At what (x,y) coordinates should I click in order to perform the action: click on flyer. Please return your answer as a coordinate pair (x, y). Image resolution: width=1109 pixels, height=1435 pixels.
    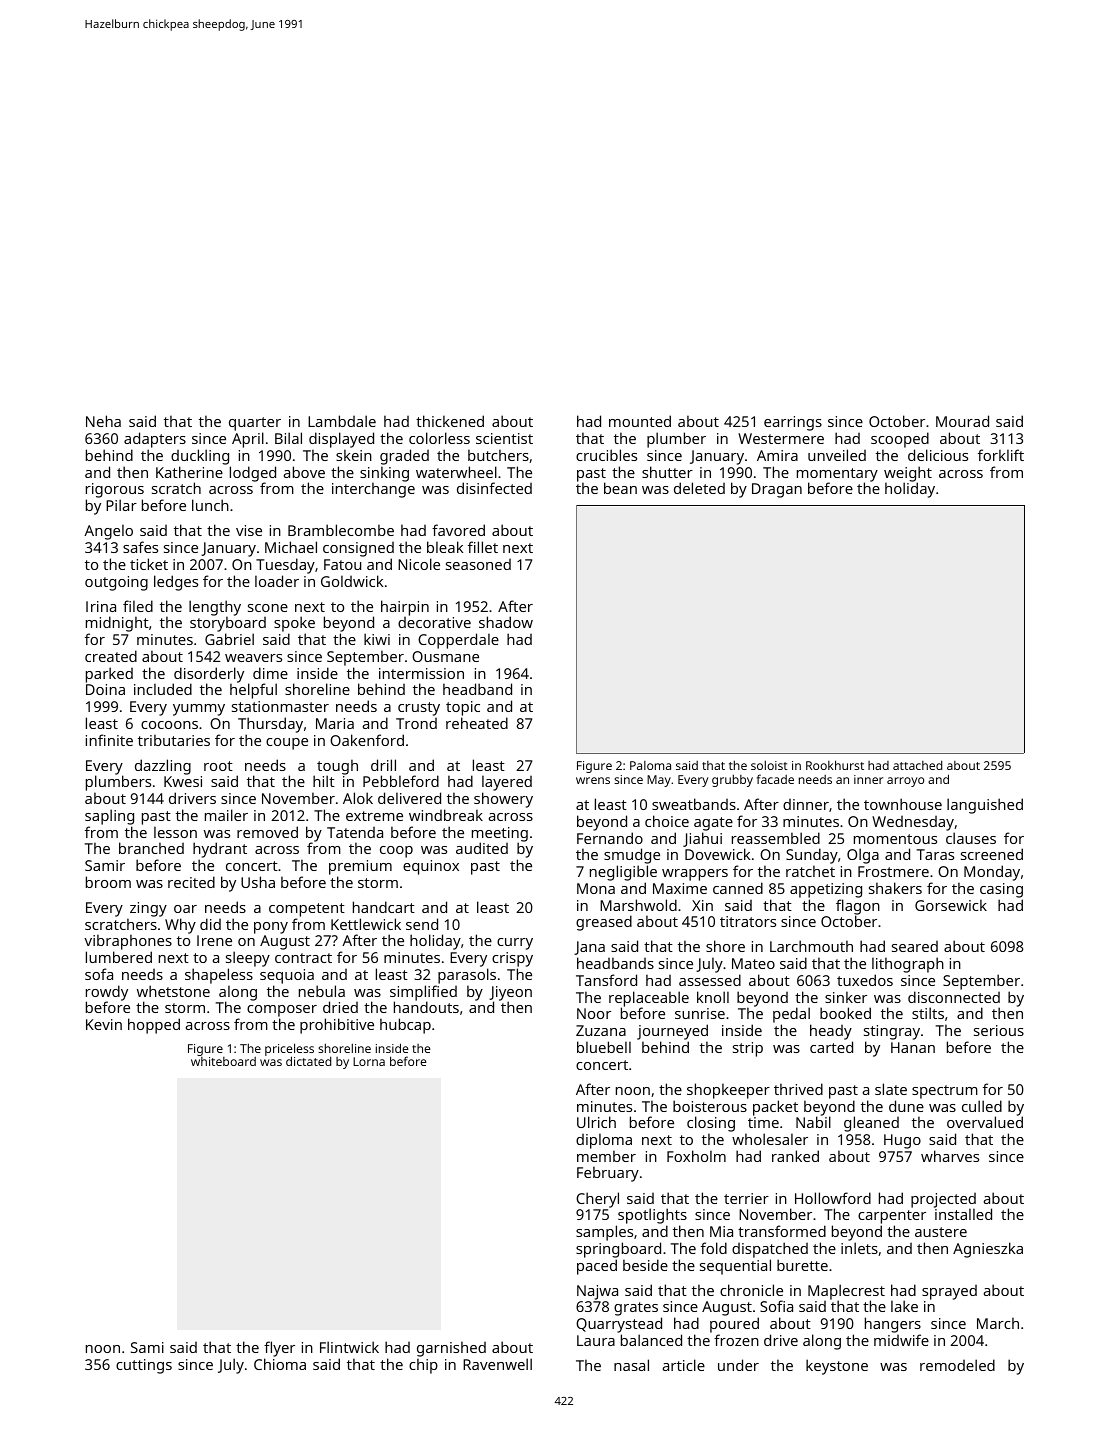
    Looking at the image, I should click on (279, 1349).
